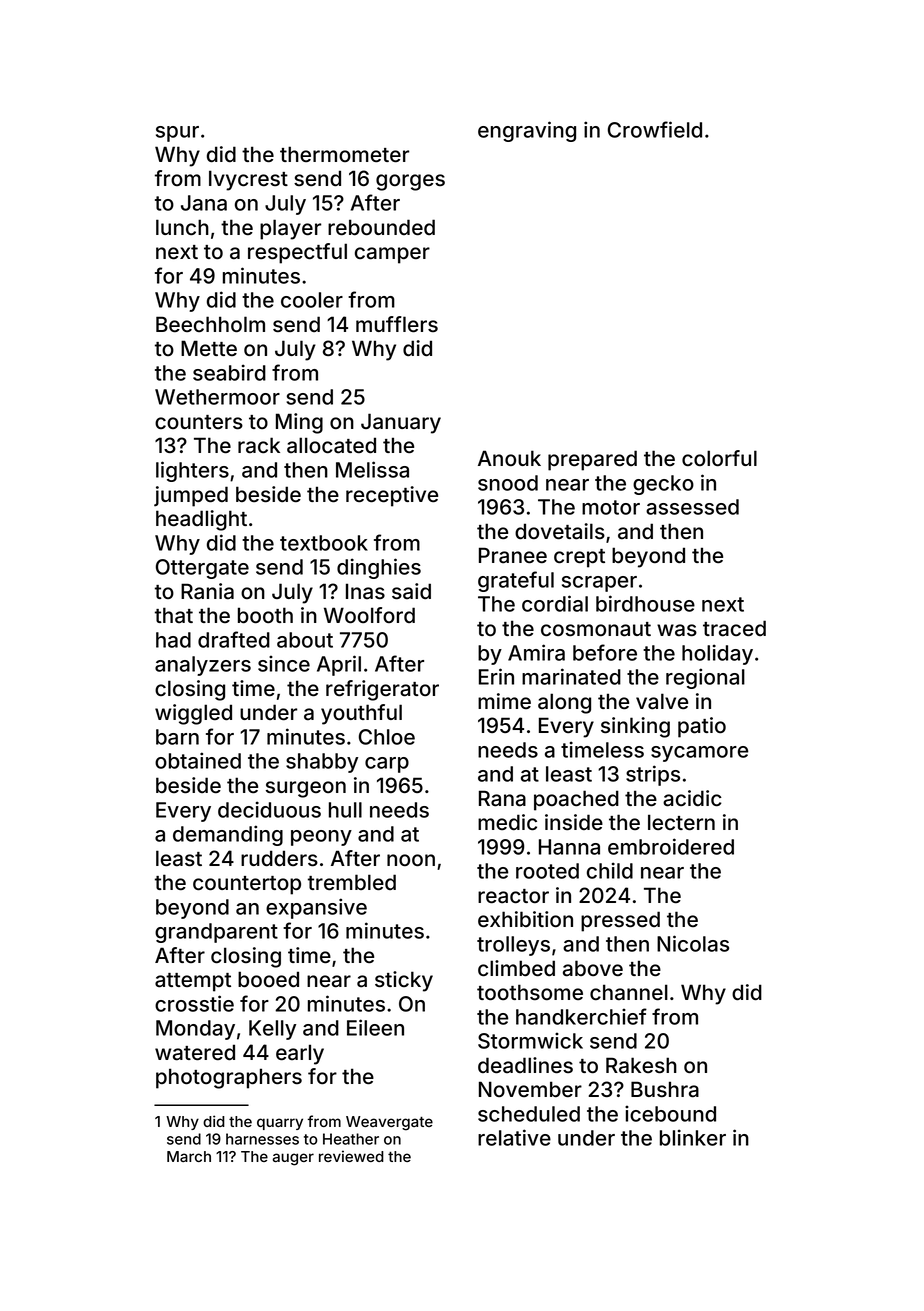 Image resolution: width=924 pixels, height=1311 pixels. What do you see at coordinates (312, 300) in the image?
I see `cooler` at bounding box center [312, 300].
